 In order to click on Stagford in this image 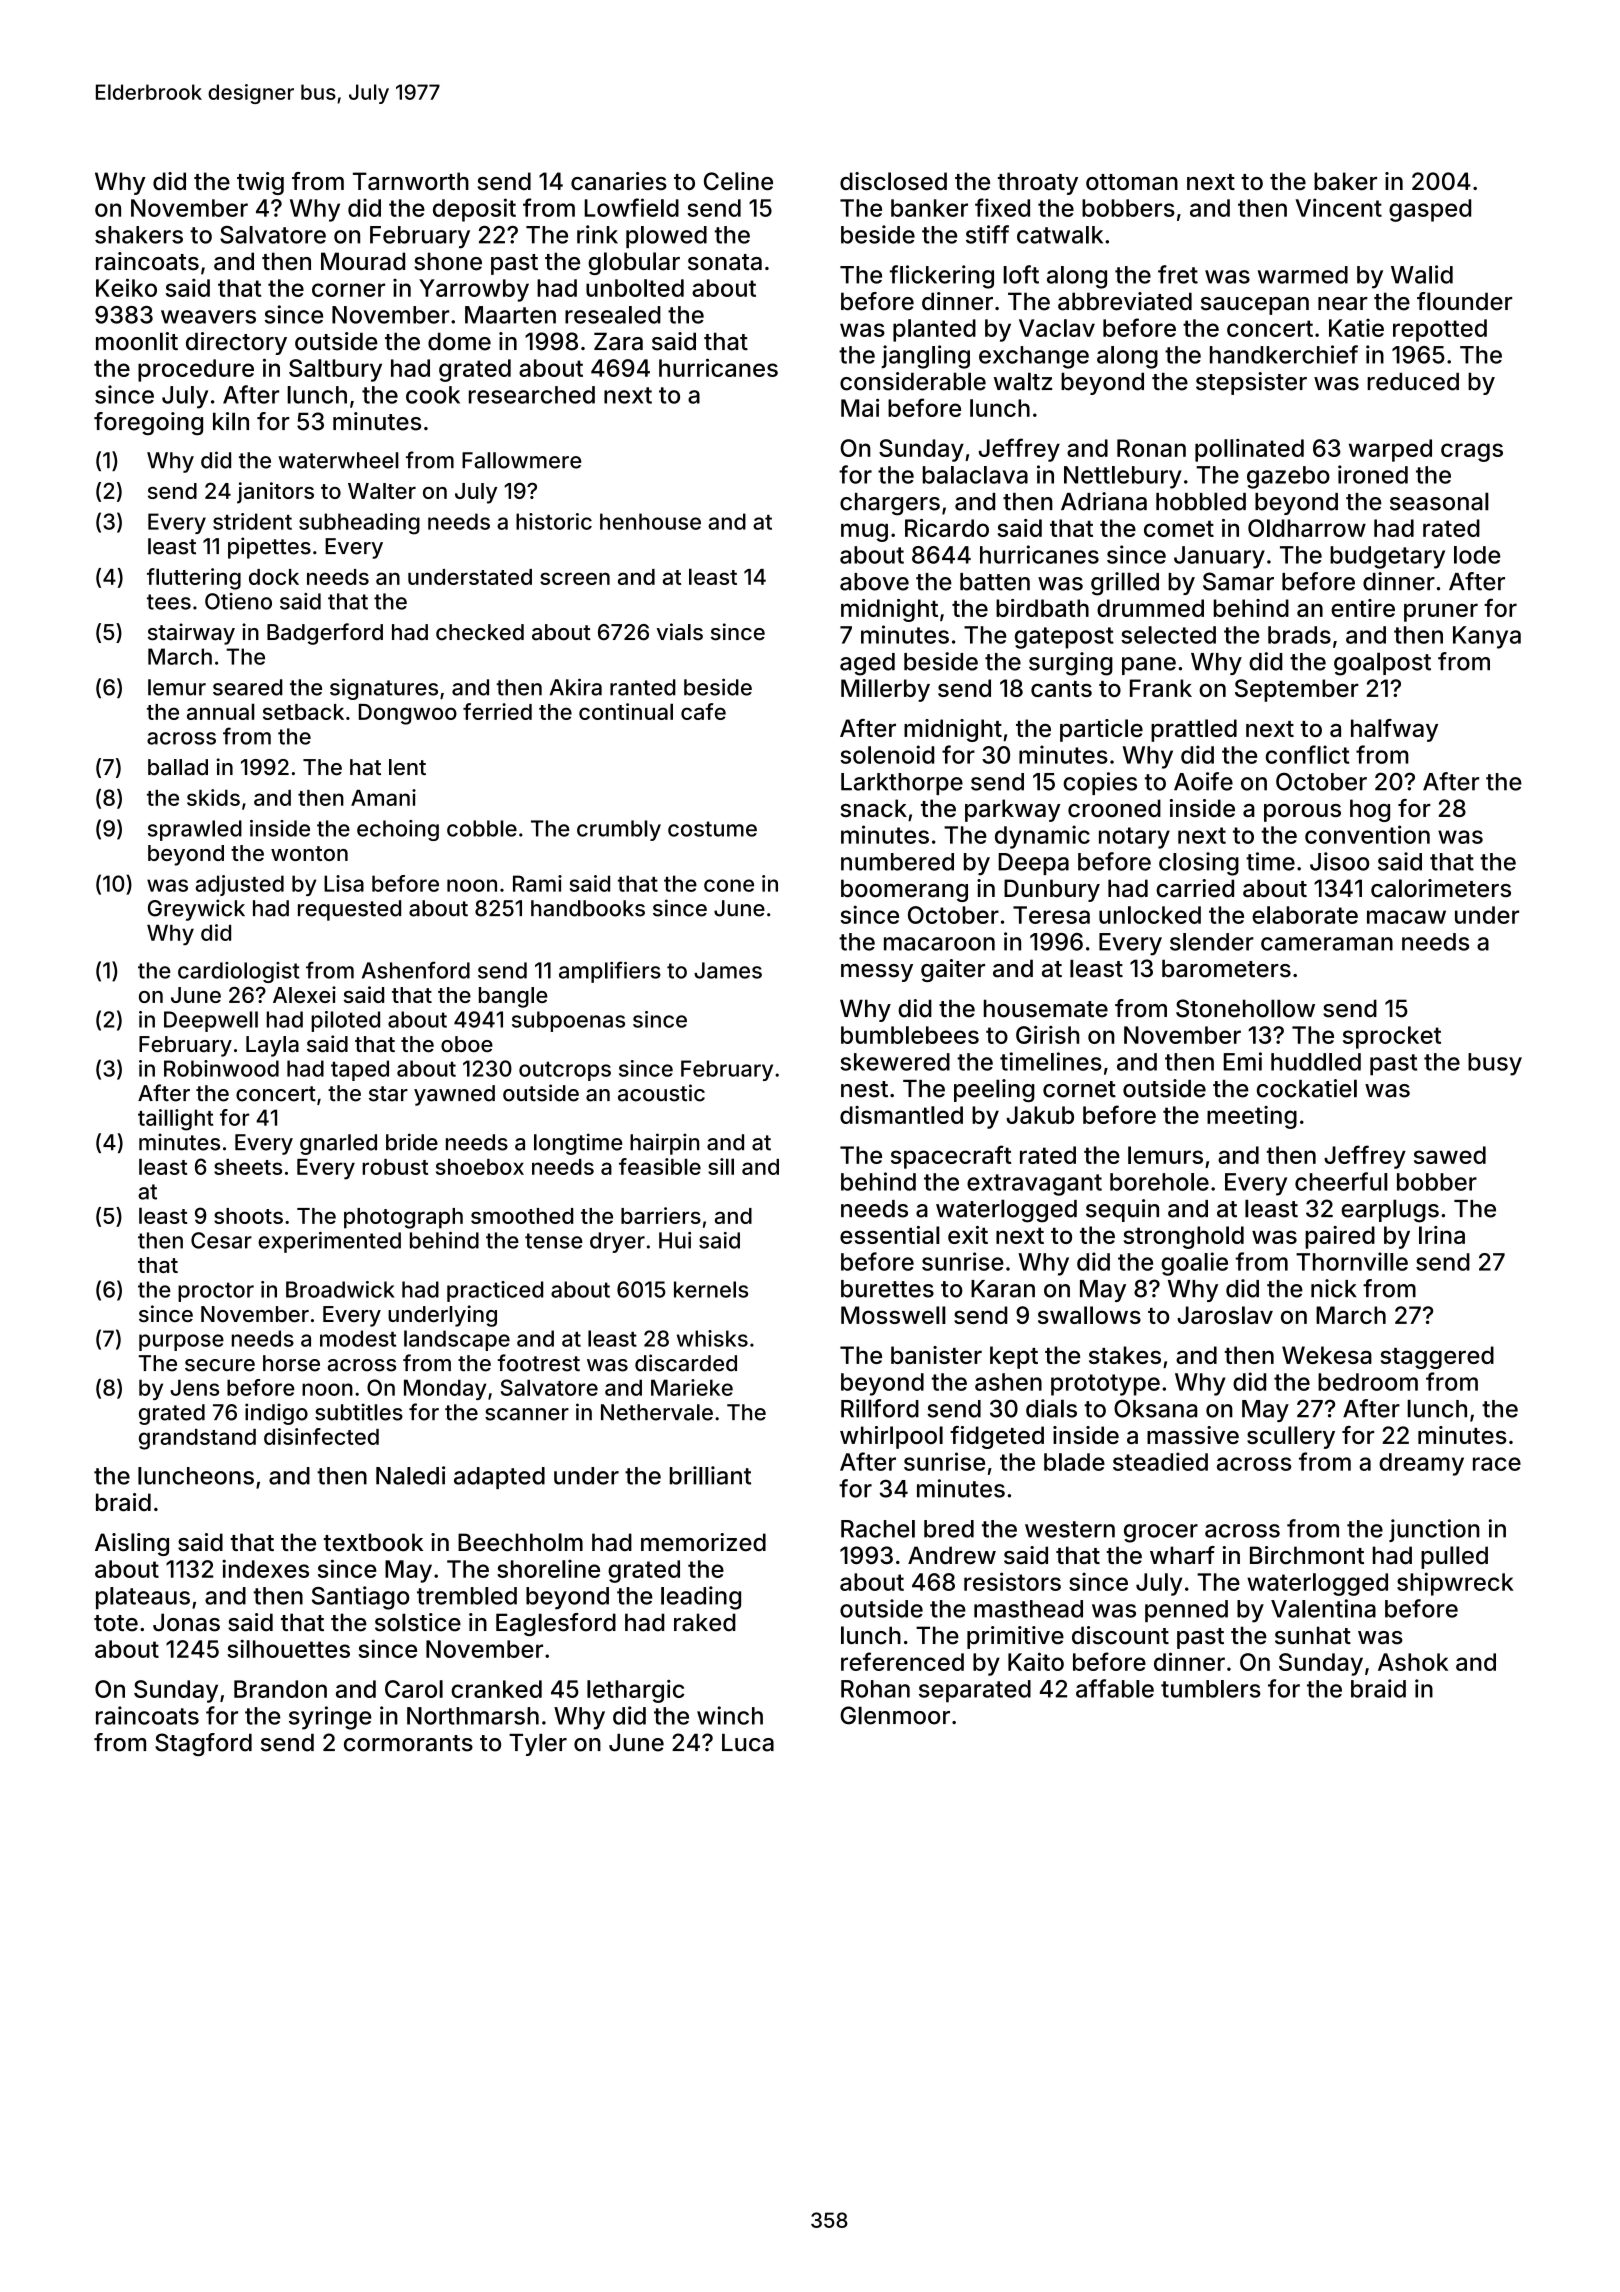, I will do `click(203, 1744)`.
